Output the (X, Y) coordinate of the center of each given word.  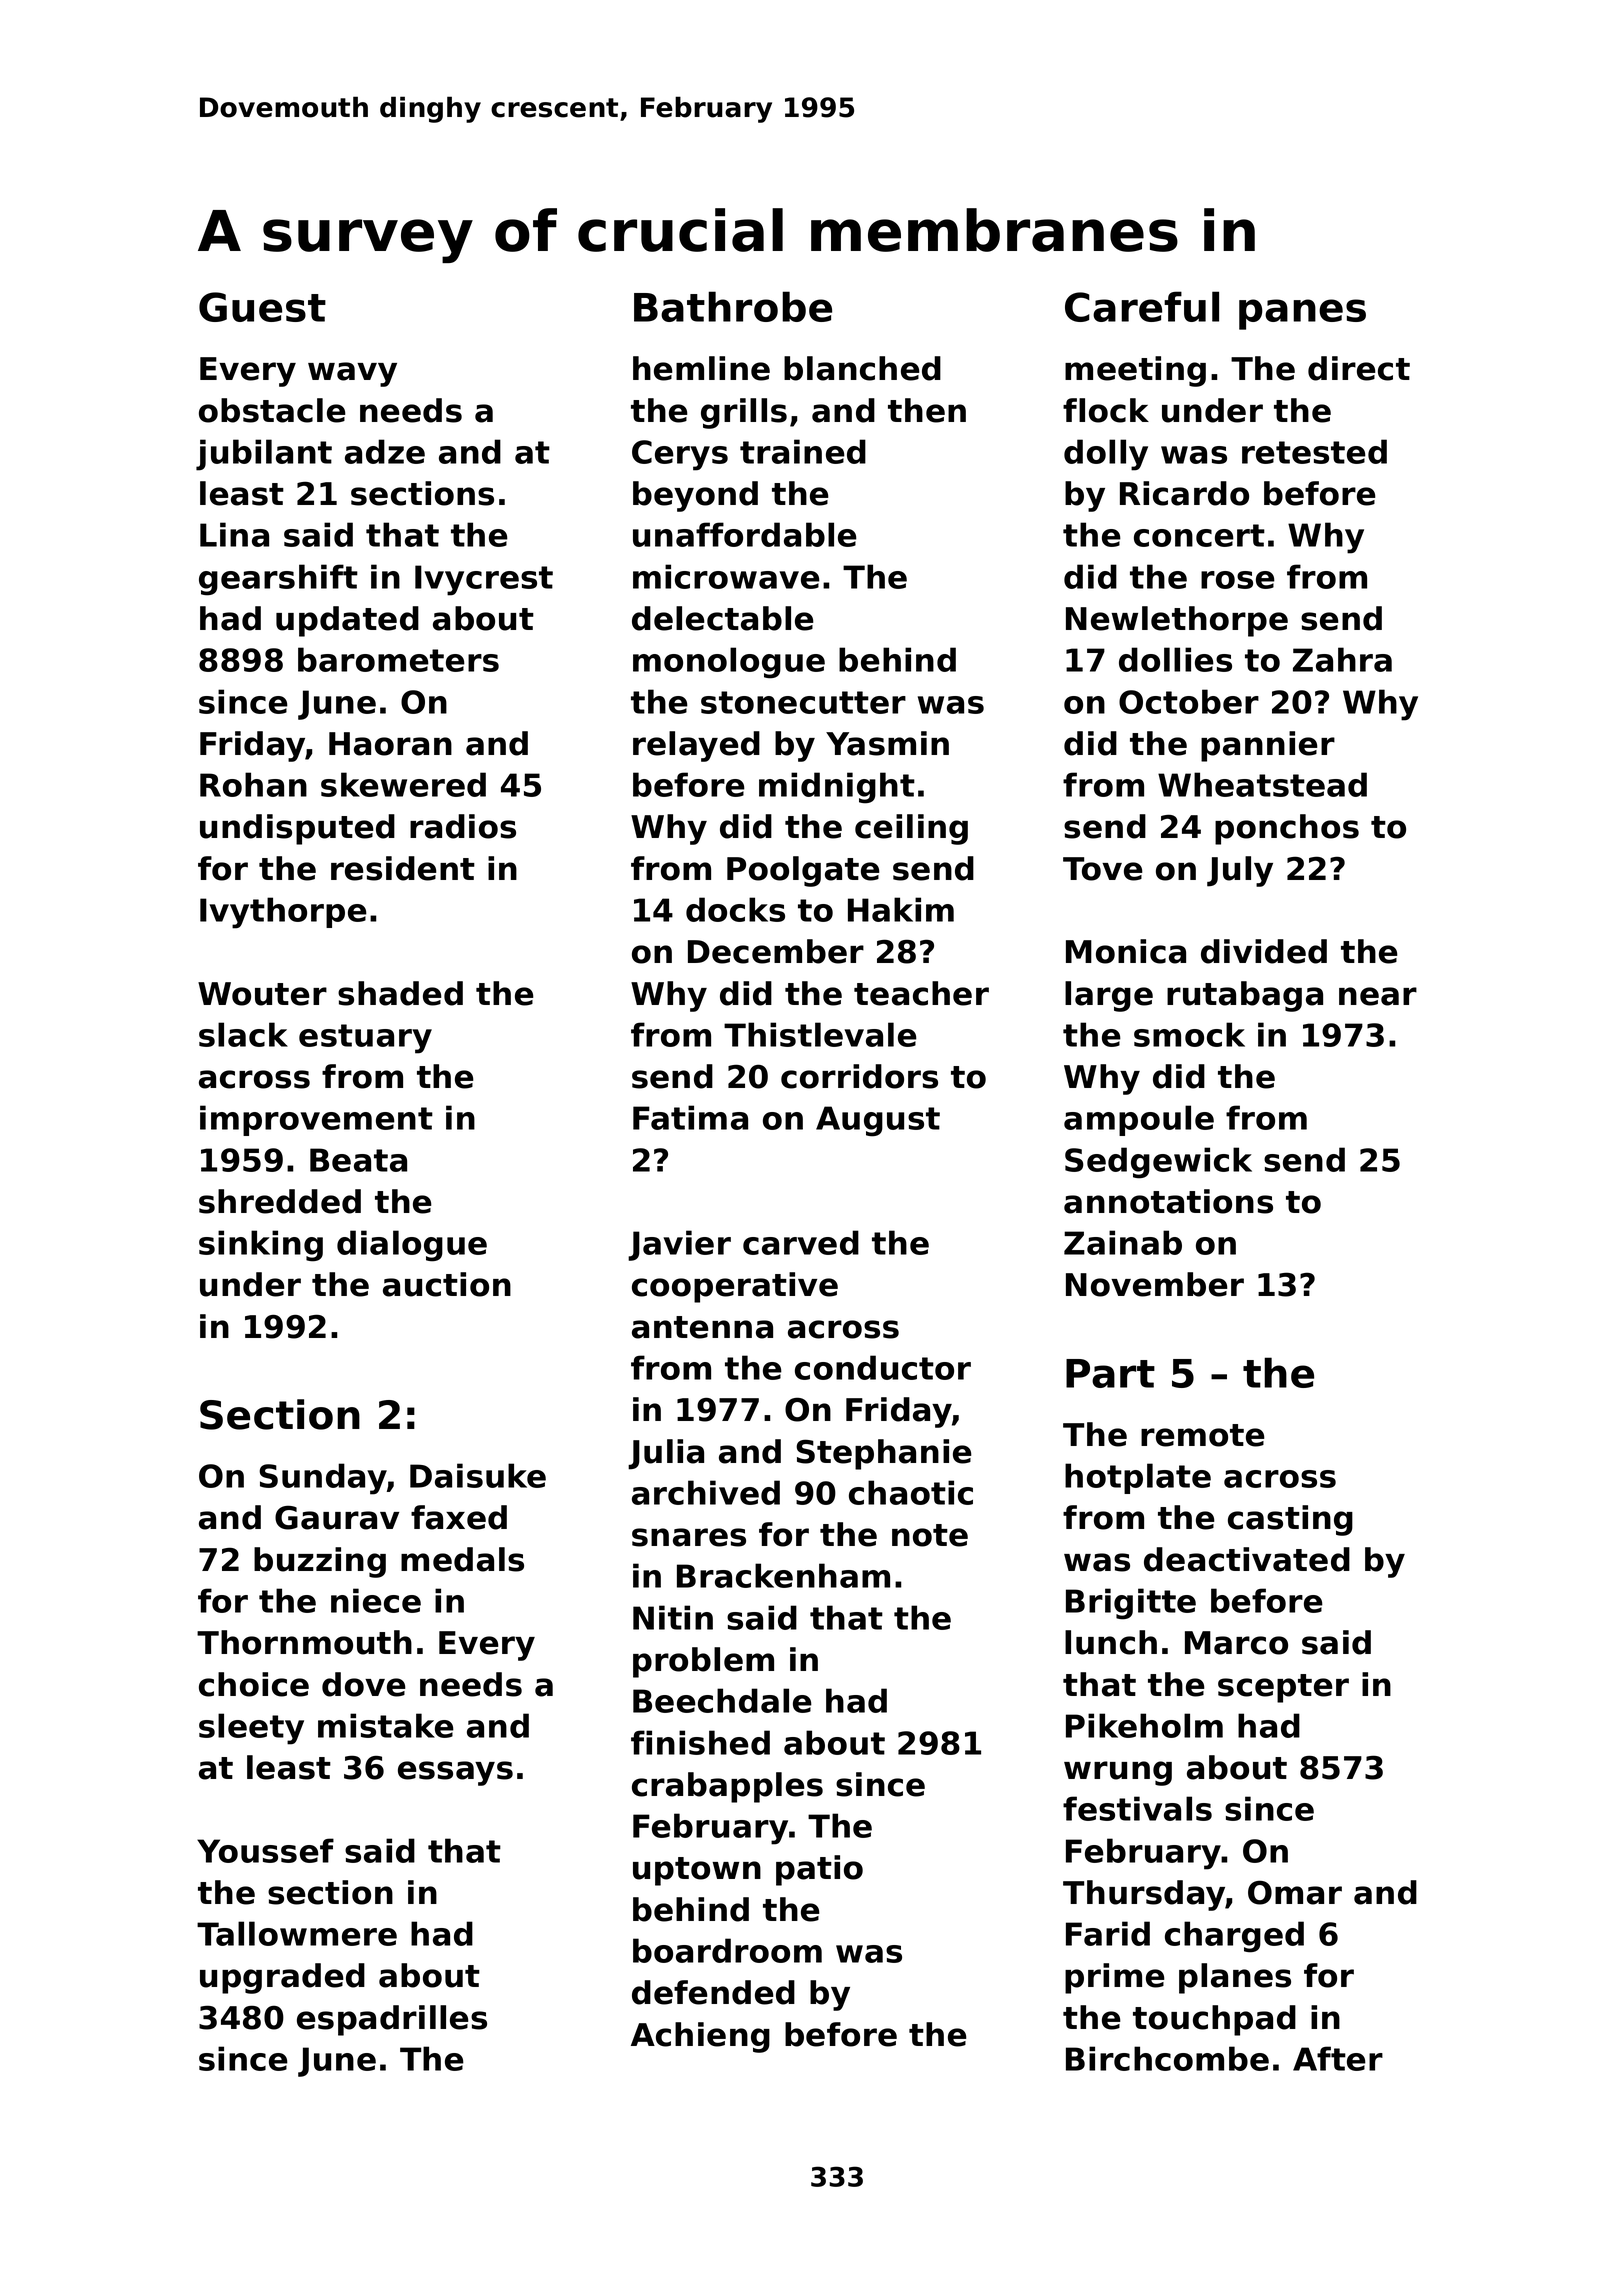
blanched (862, 368)
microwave (726, 576)
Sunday (323, 1479)
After (1338, 2058)
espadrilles (392, 2020)
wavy (352, 374)
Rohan (253, 784)
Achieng (700, 2037)
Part (1110, 1373)
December (776, 951)
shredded (280, 1201)
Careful (1142, 306)
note (930, 1535)
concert (1199, 535)
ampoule (1139, 1120)
